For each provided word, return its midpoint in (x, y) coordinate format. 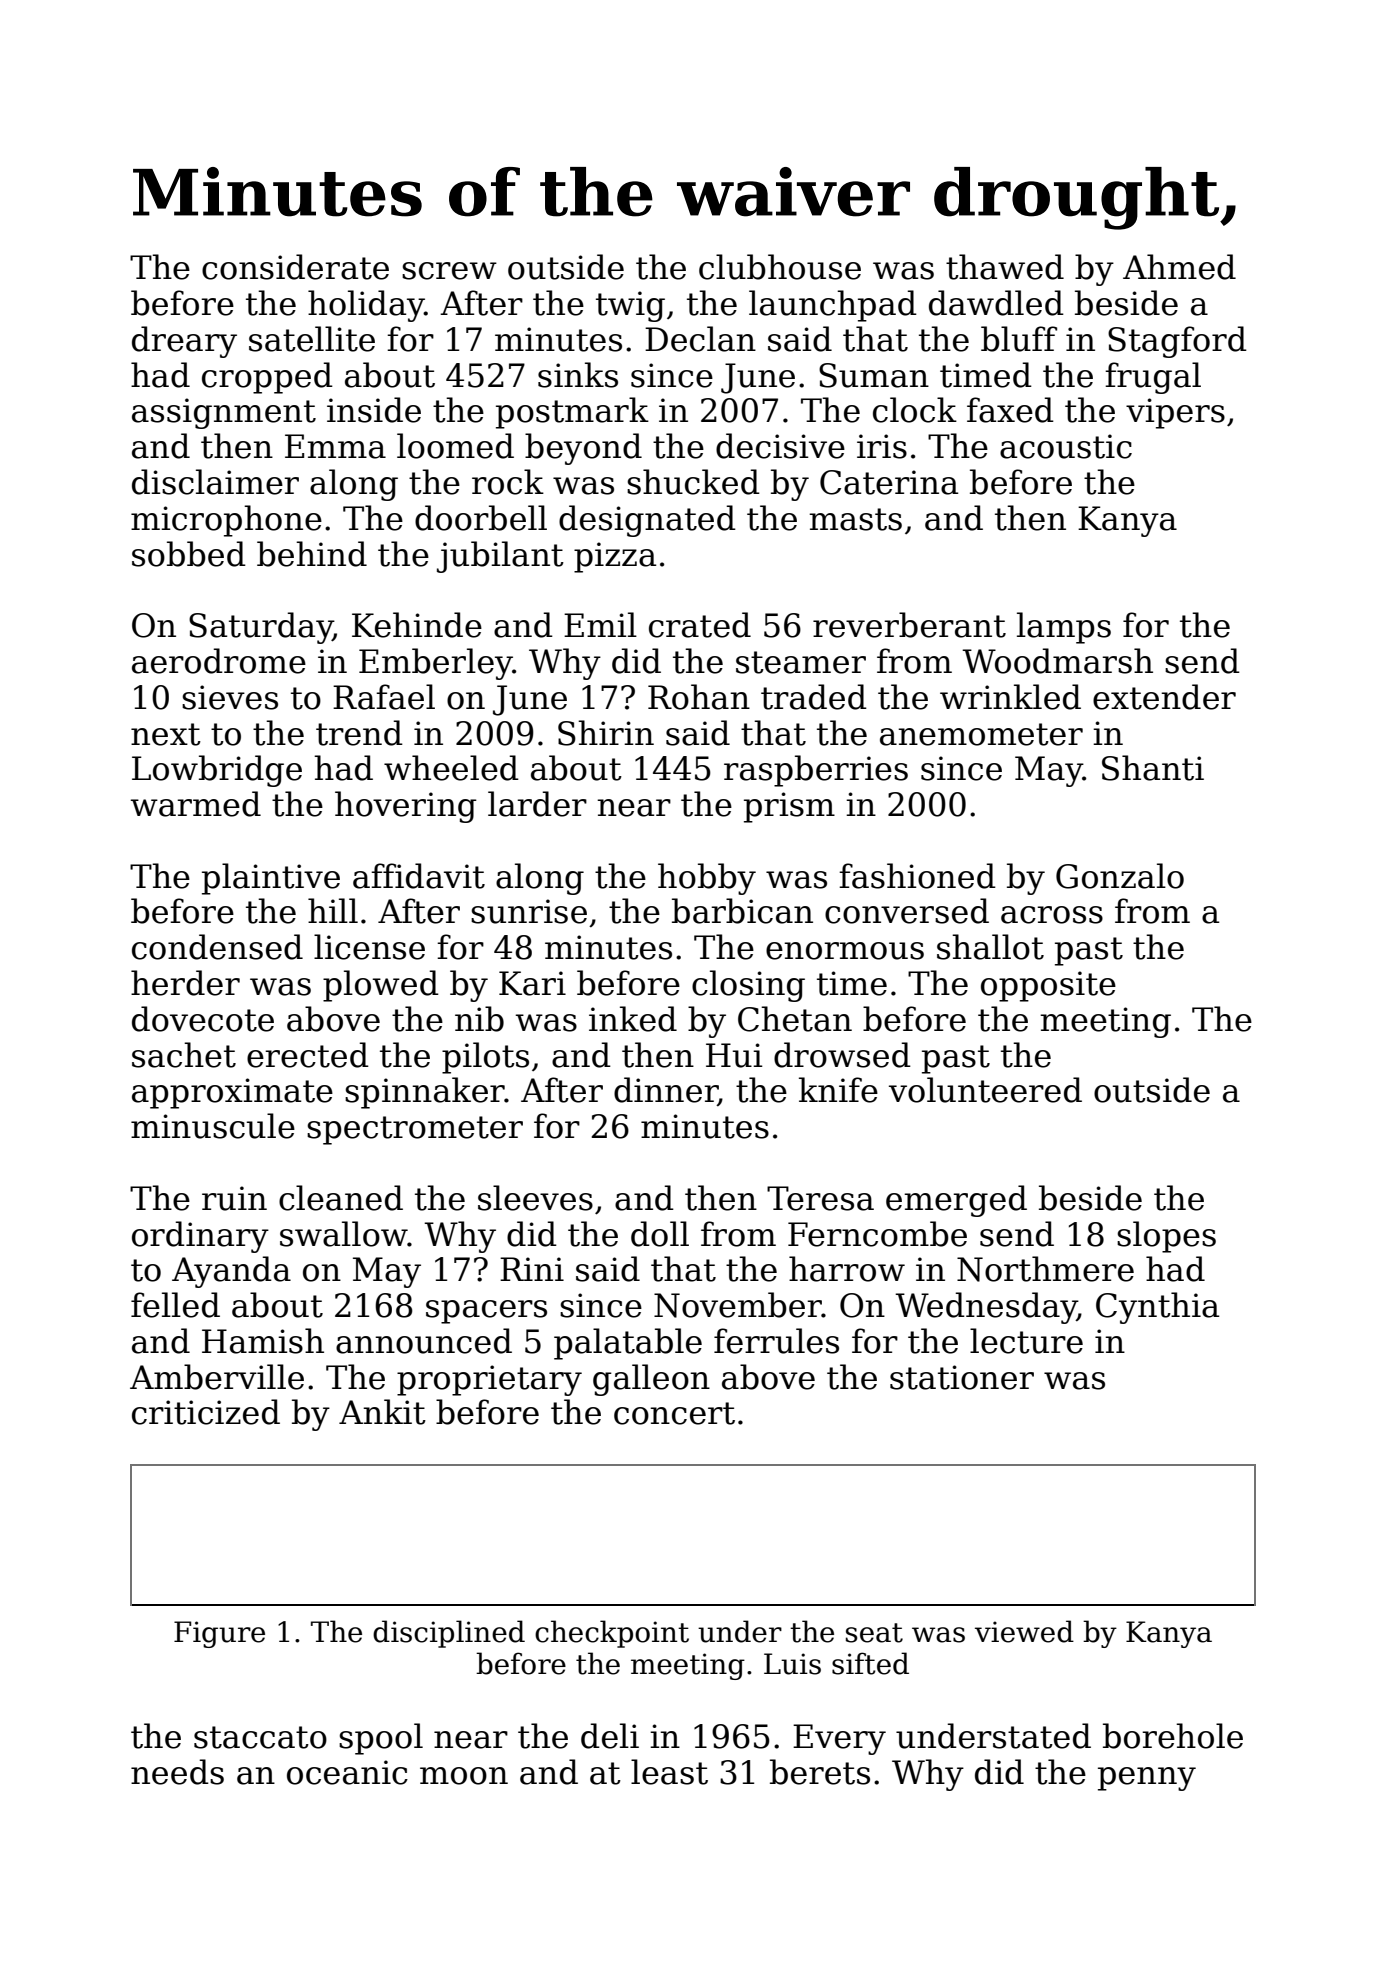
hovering (406, 807)
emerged (956, 1201)
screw (449, 271)
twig (630, 306)
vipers (1175, 413)
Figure (219, 1634)
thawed (1005, 267)
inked (633, 1019)
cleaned (341, 1198)
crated (700, 625)
